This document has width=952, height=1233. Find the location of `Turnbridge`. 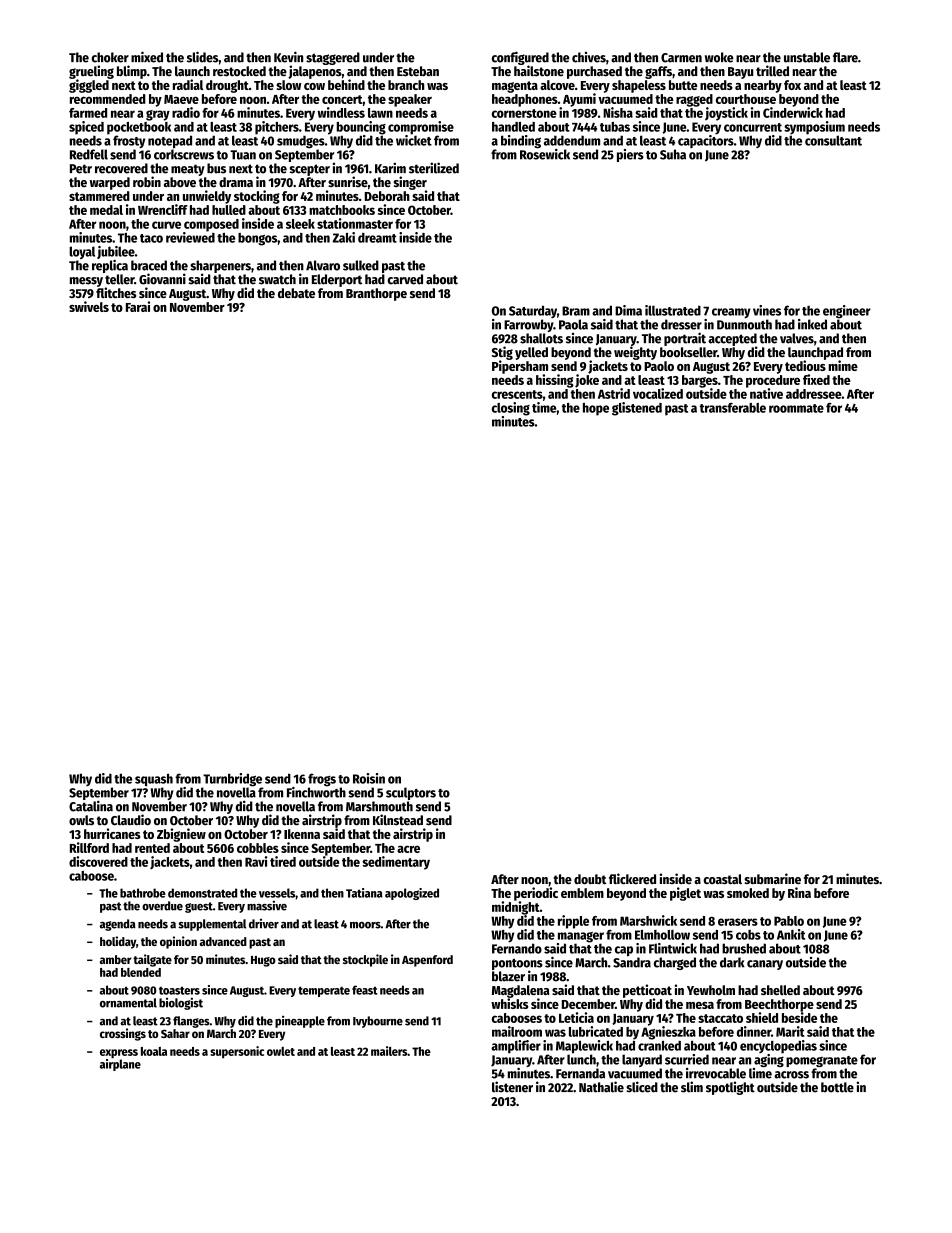

Turnbridge is located at coordinates (232, 780).
